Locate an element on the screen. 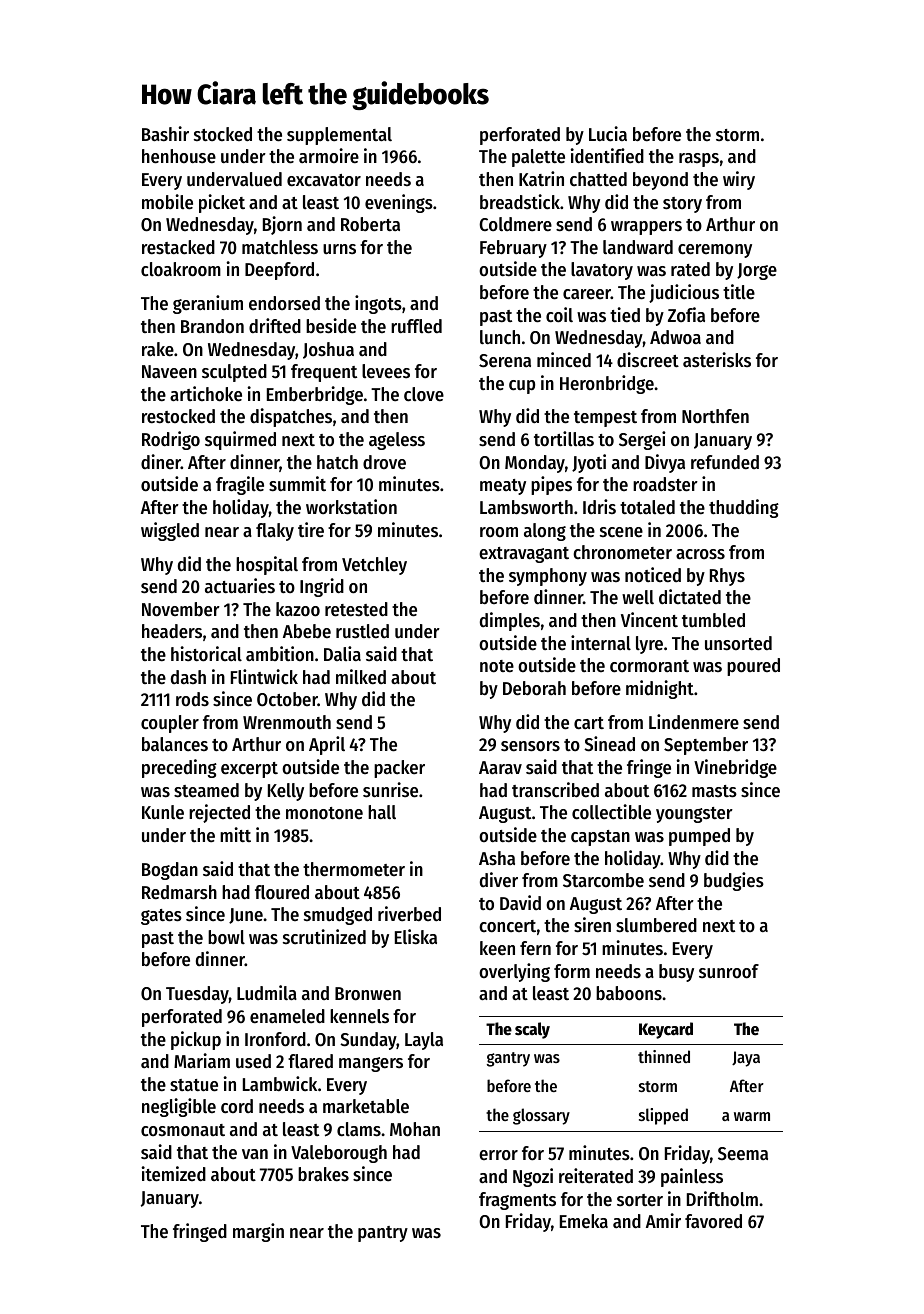 This screenshot has width=924, height=1314. itemized is located at coordinates (174, 1174).
